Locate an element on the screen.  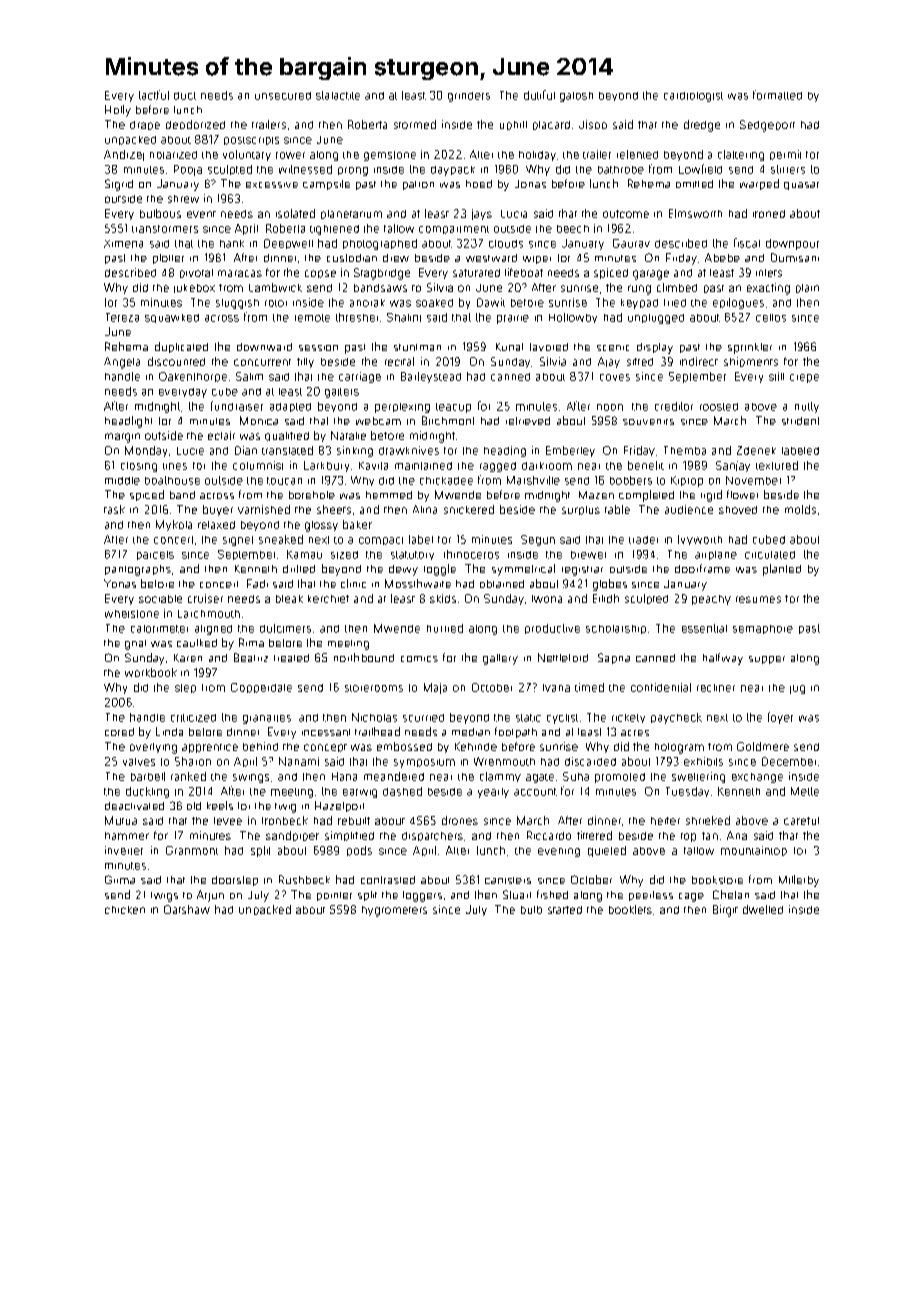
gnat is located at coordinates (135, 645).
